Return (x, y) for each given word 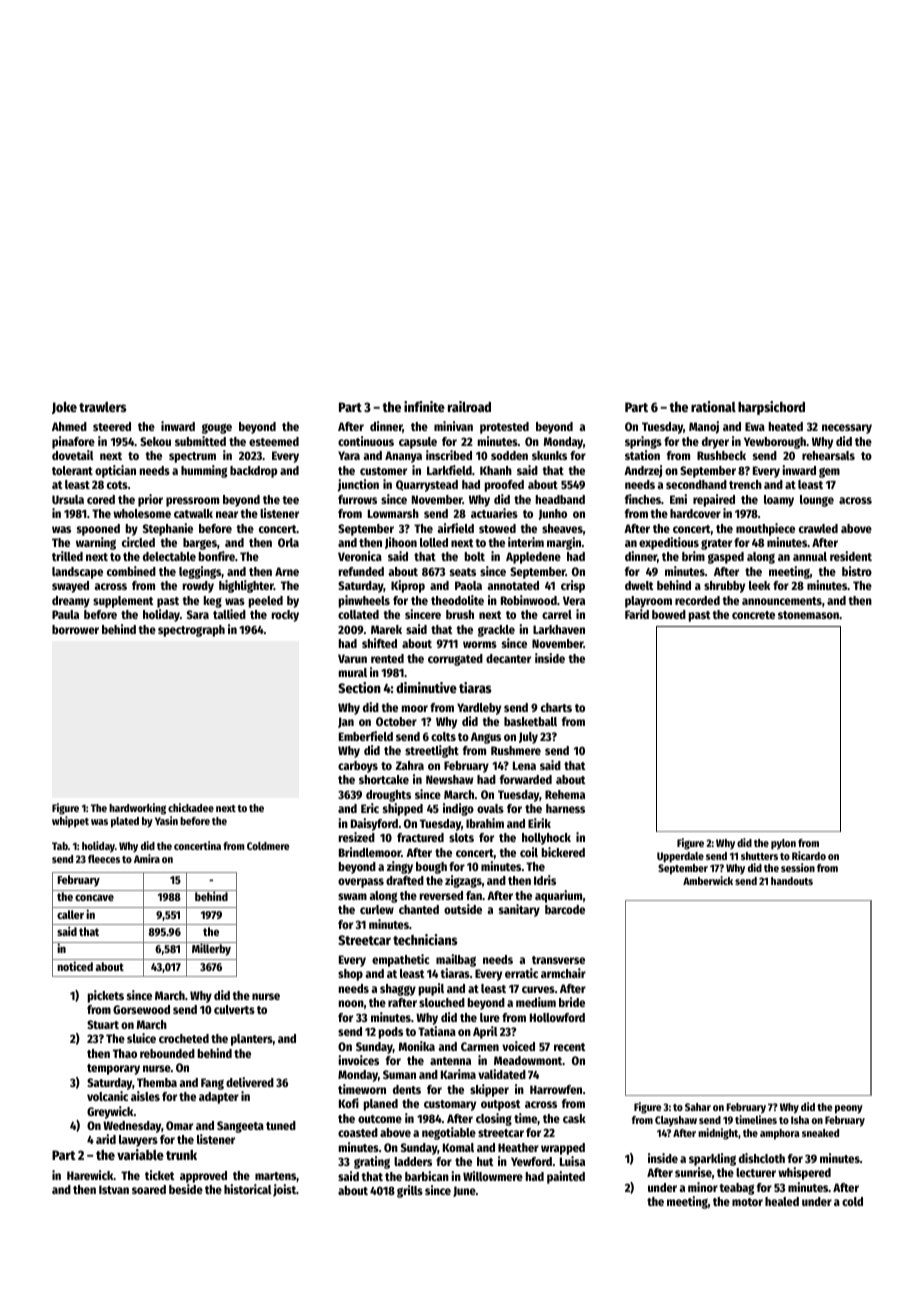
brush (460, 614)
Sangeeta (240, 1127)
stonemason (808, 615)
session (798, 867)
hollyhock (546, 839)
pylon (783, 844)
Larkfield (449, 470)
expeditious (669, 543)
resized (357, 837)
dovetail (73, 455)
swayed (70, 587)
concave (94, 897)
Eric (370, 808)
